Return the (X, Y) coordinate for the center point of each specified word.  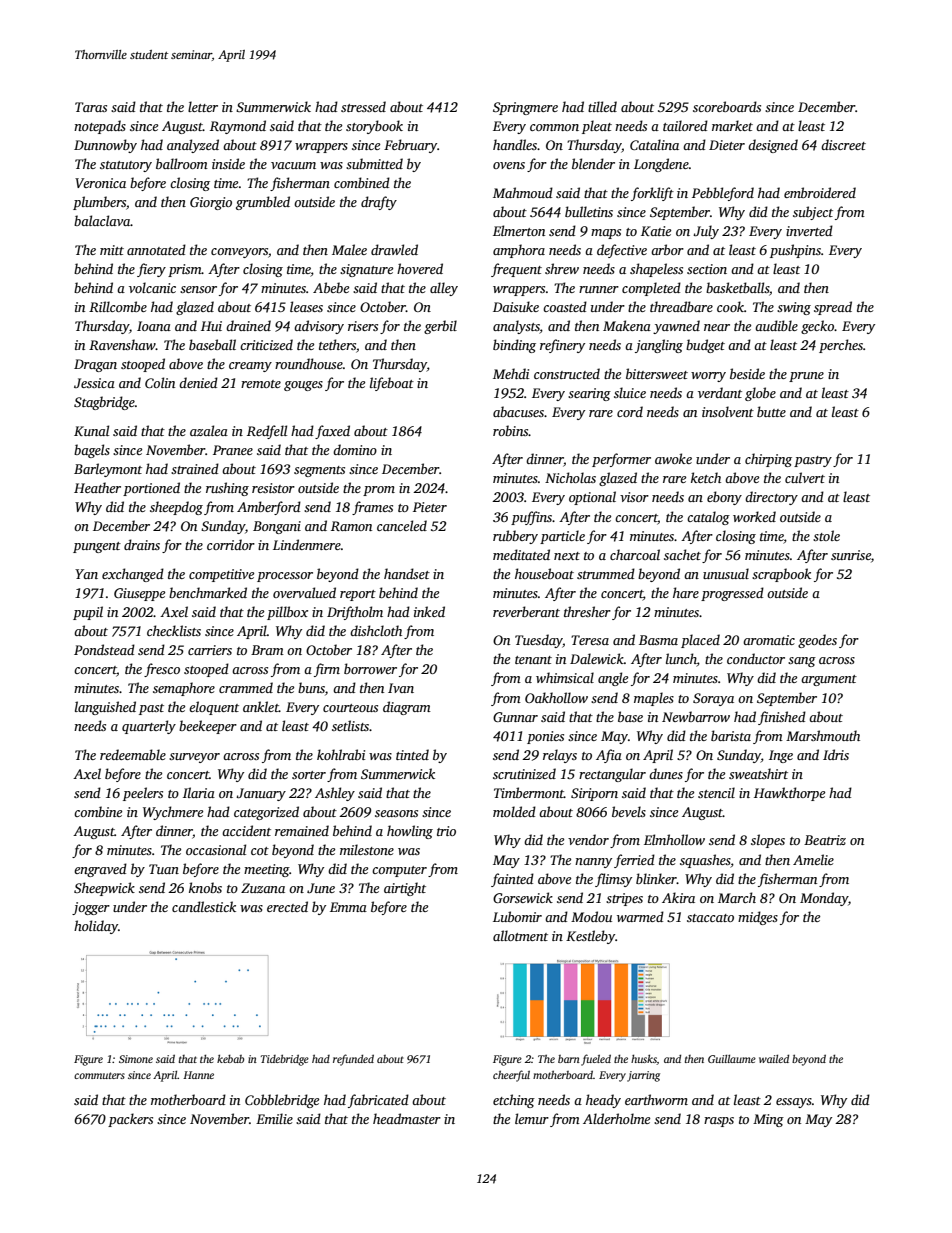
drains (142, 544)
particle (562, 537)
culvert (805, 477)
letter (203, 106)
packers (130, 1120)
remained (302, 830)
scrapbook (781, 575)
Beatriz (825, 840)
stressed (363, 106)
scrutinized (524, 773)
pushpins (795, 251)
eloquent (214, 708)
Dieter (727, 145)
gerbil (440, 327)
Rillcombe (118, 306)
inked (429, 611)
